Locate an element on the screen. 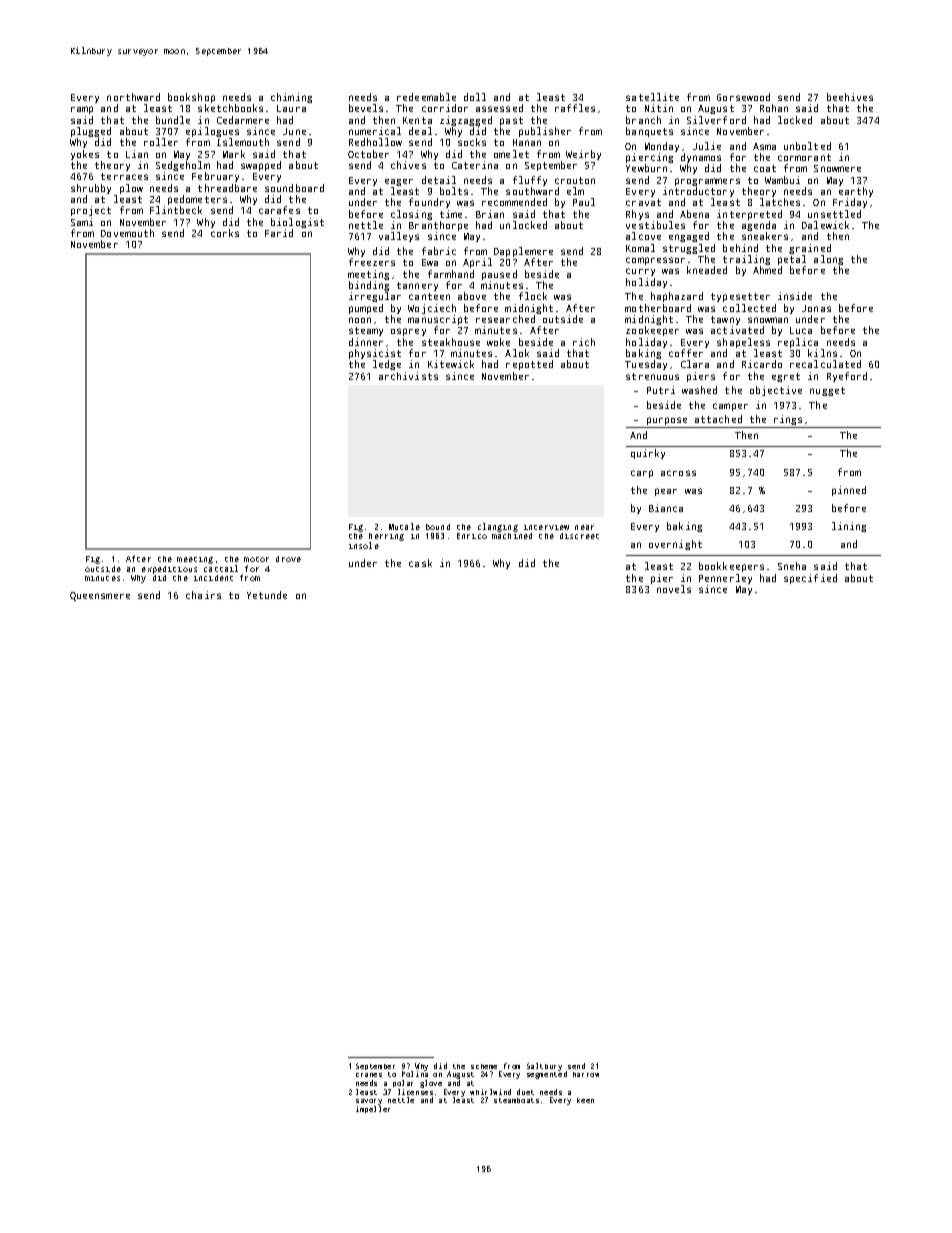  chives is located at coordinates (408, 165).
